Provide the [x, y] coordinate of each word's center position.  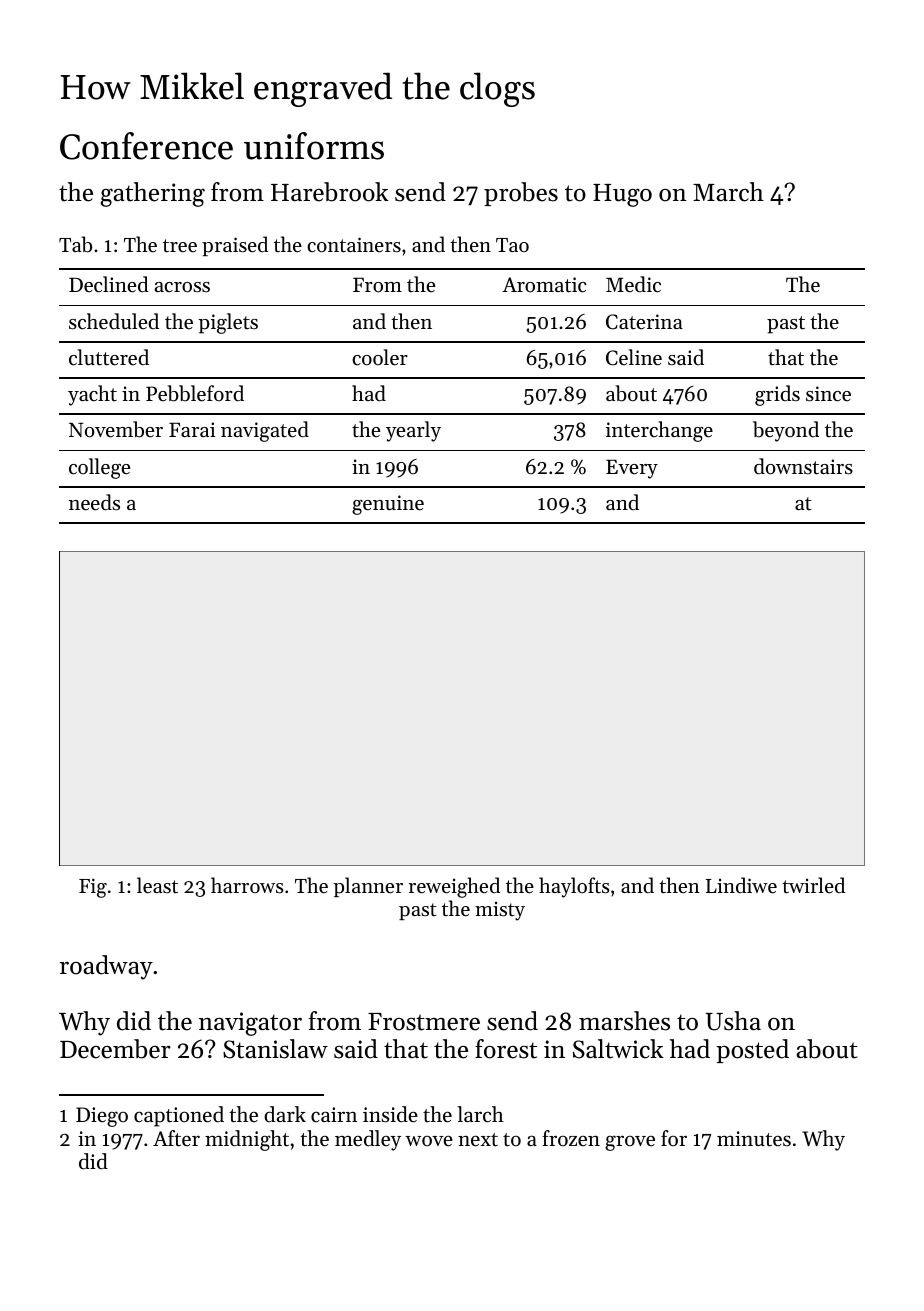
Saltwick [618, 1049]
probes [521, 194]
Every [632, 469]
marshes [624, 1021]
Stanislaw [275, 1049]
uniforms [314, 146]
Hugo [622, 195]
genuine [388, 505]
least [157, 885]
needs [94, 502]
